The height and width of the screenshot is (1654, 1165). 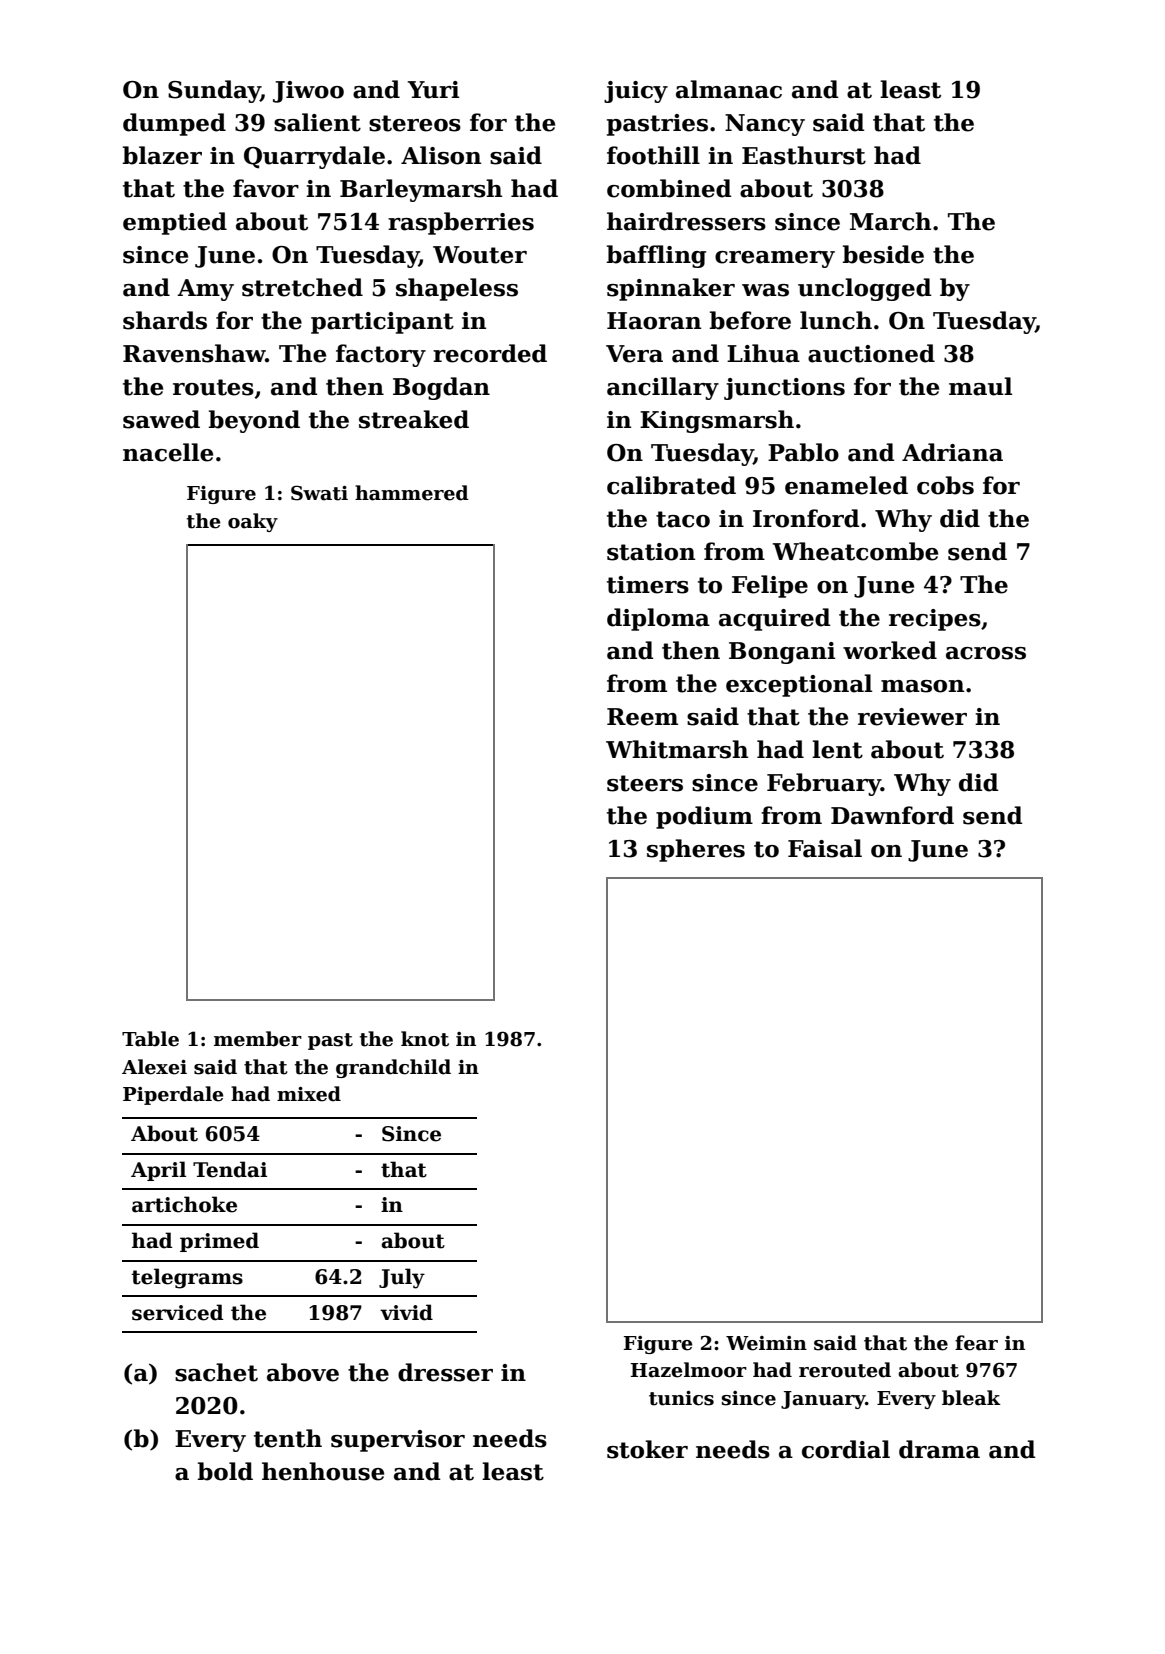 What do you see at coordinates (303, 1372) in the screenshot?
I see `above` at bounding box center [303, 1372].
